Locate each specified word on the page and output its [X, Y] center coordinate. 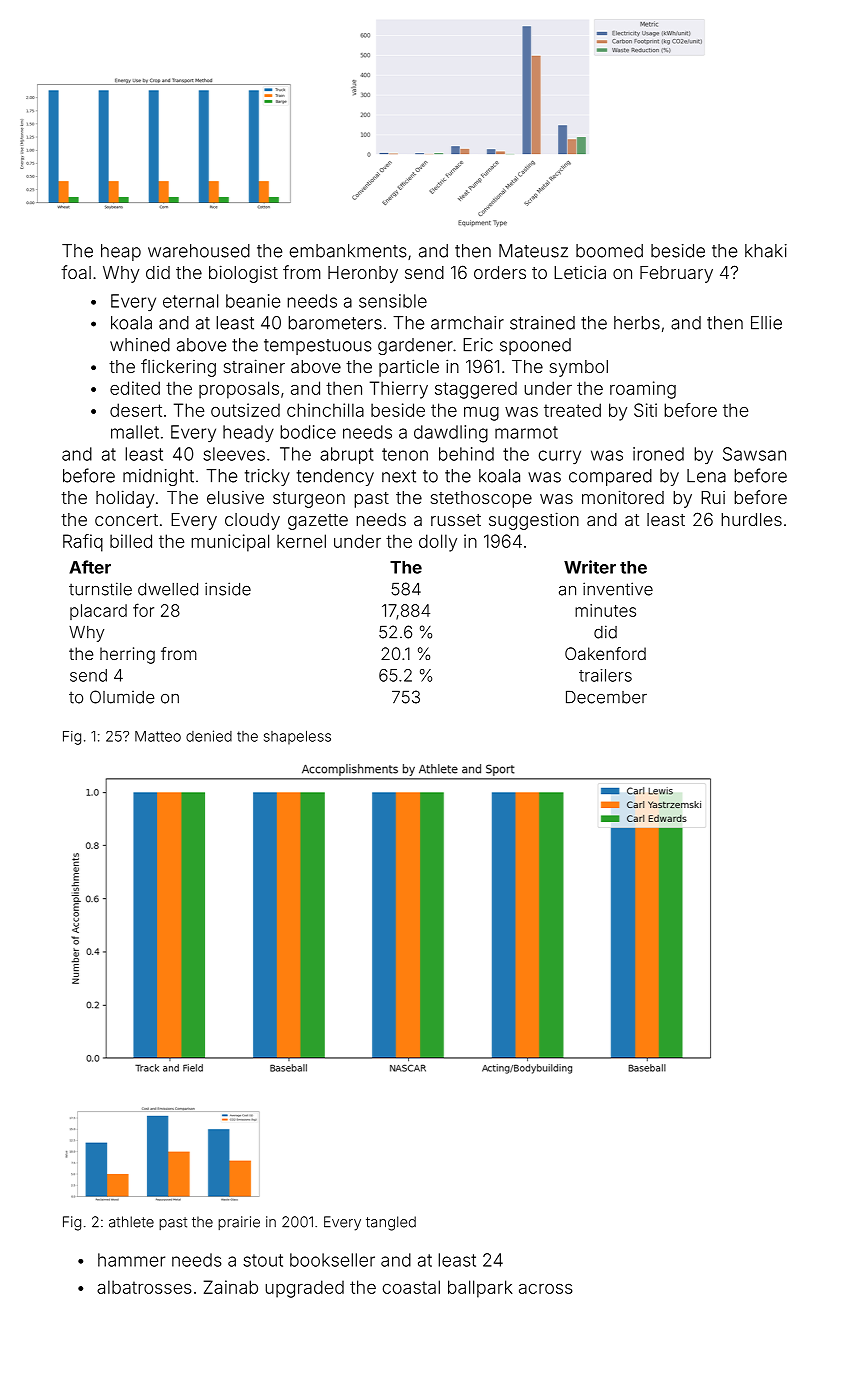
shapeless [297, 737]
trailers [605, 675]
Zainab [231, 1287]
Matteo [158, 736]
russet [456, 520]
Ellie [766, 323]
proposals [239, 390]
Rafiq [83, 543]
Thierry [399, 390]
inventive [618, 589]
